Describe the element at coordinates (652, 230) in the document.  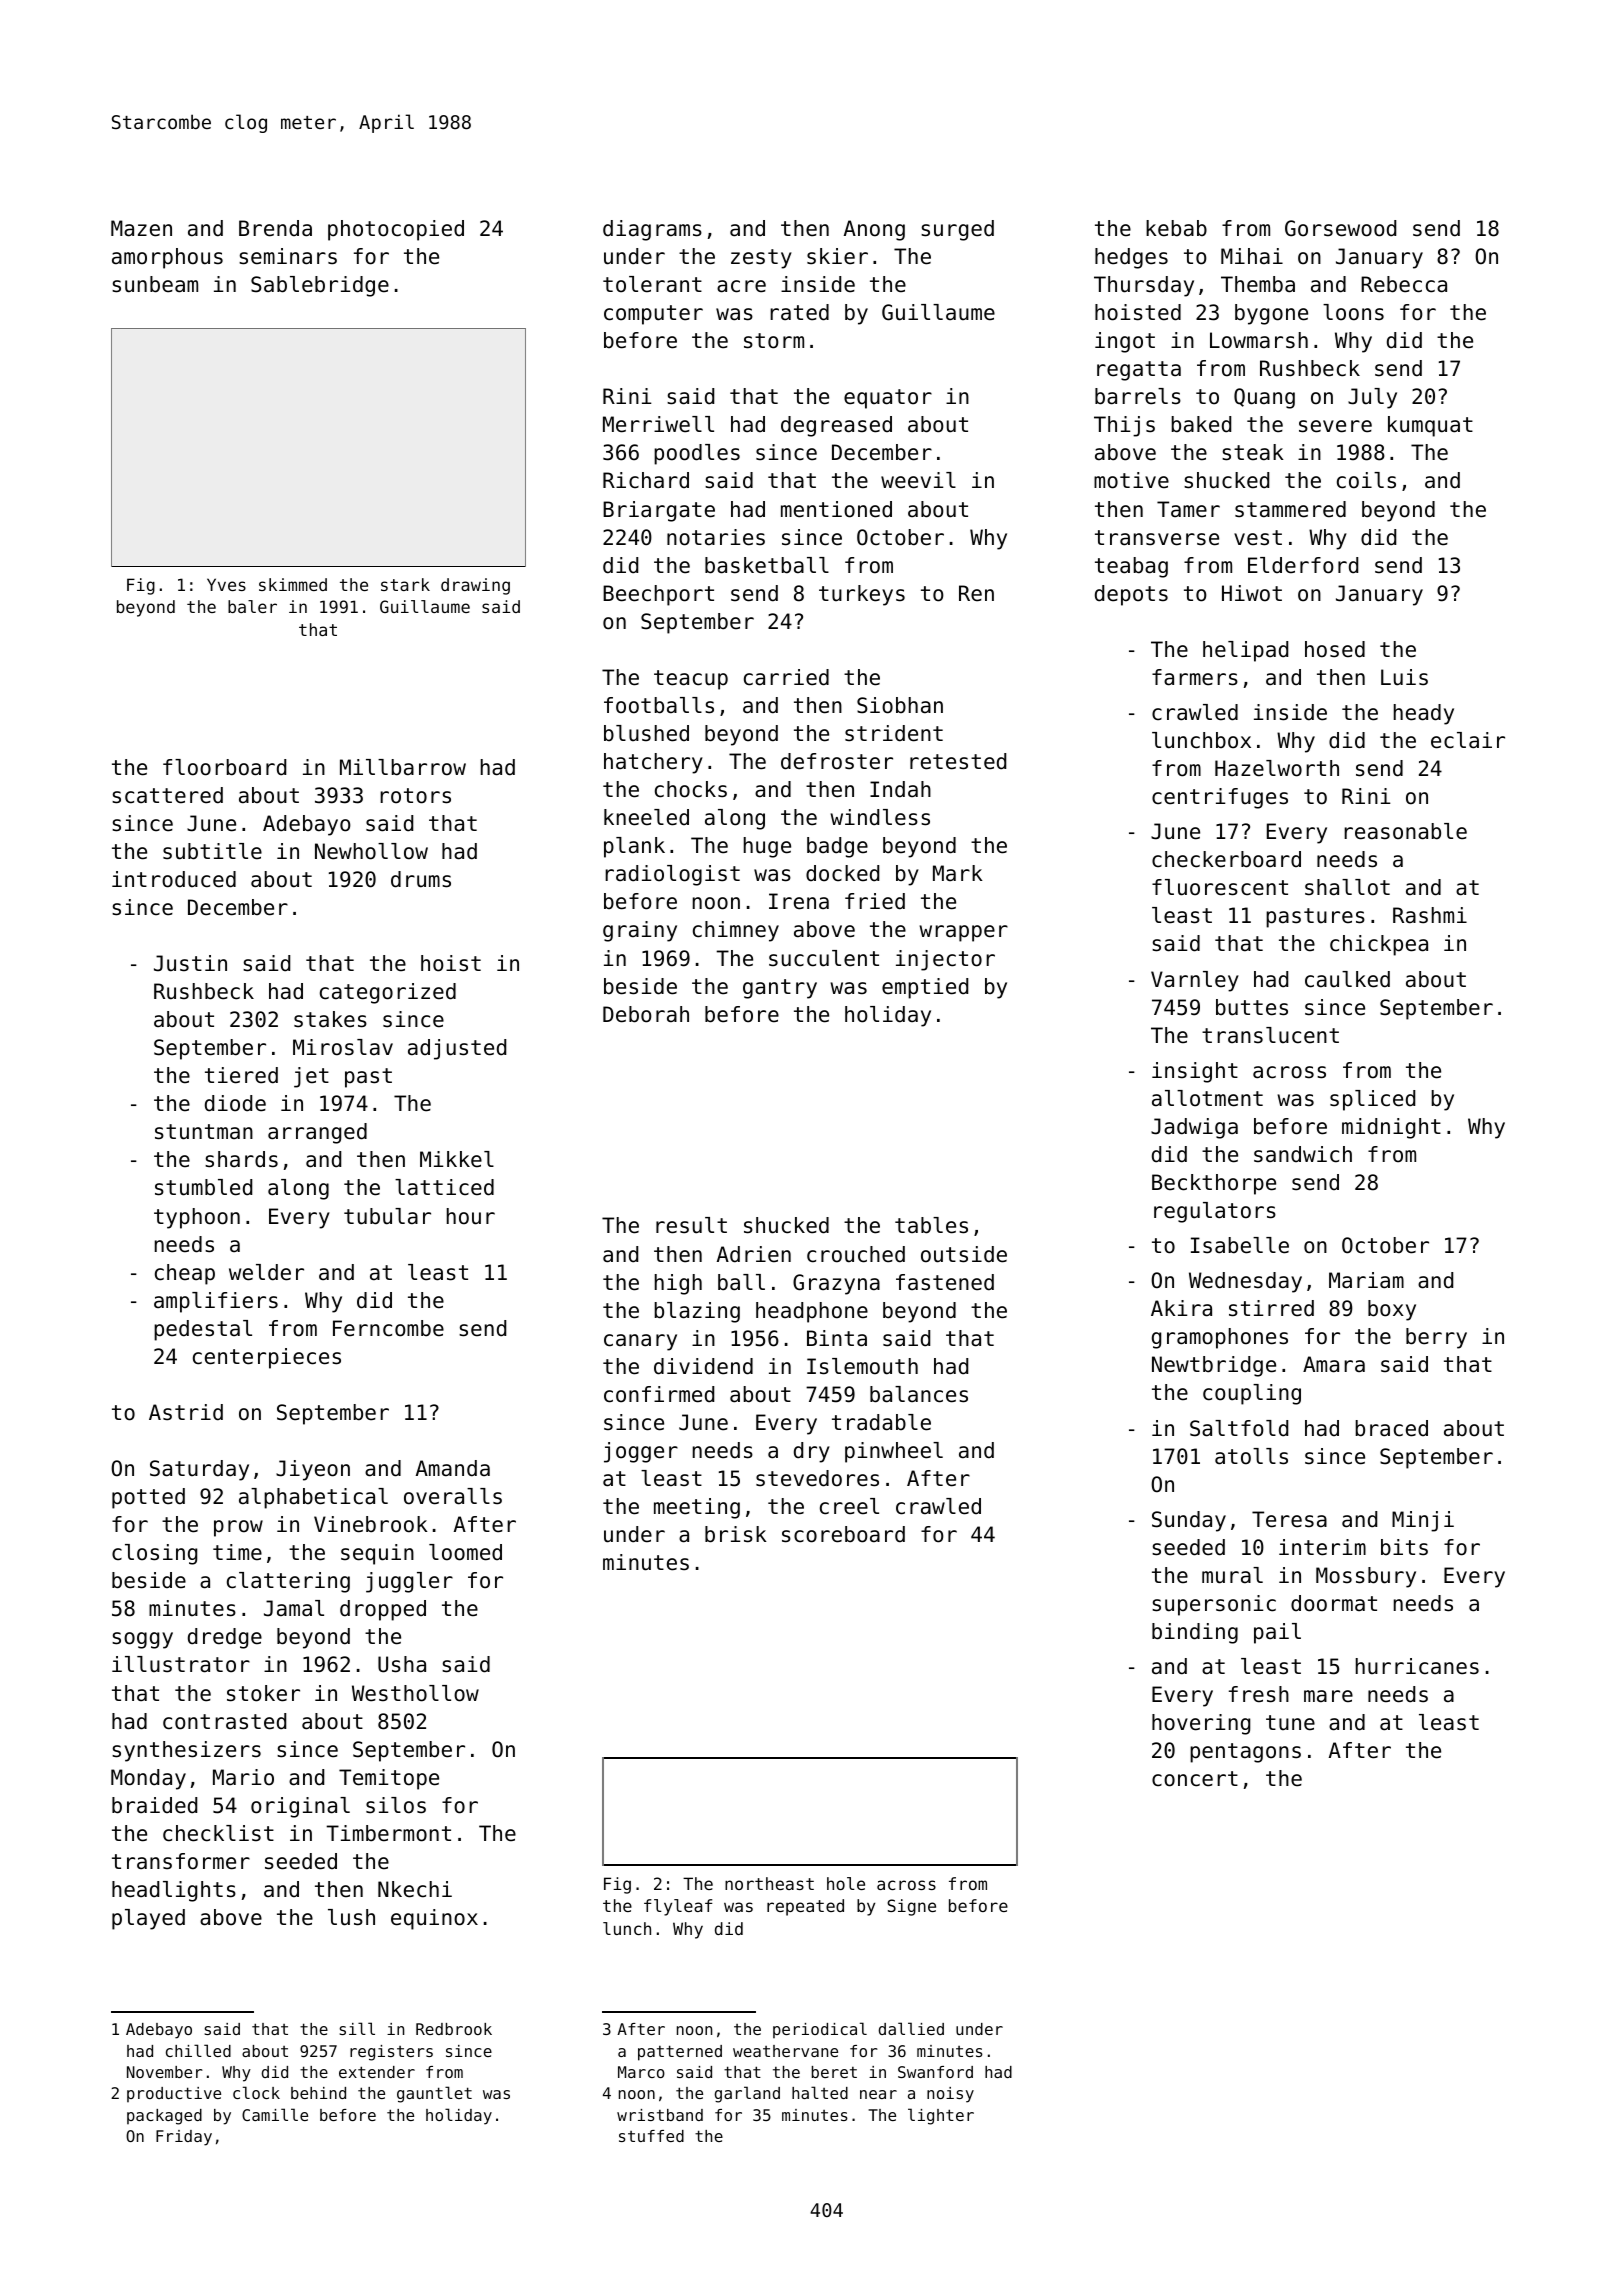
I see `diagrams` at that location.
